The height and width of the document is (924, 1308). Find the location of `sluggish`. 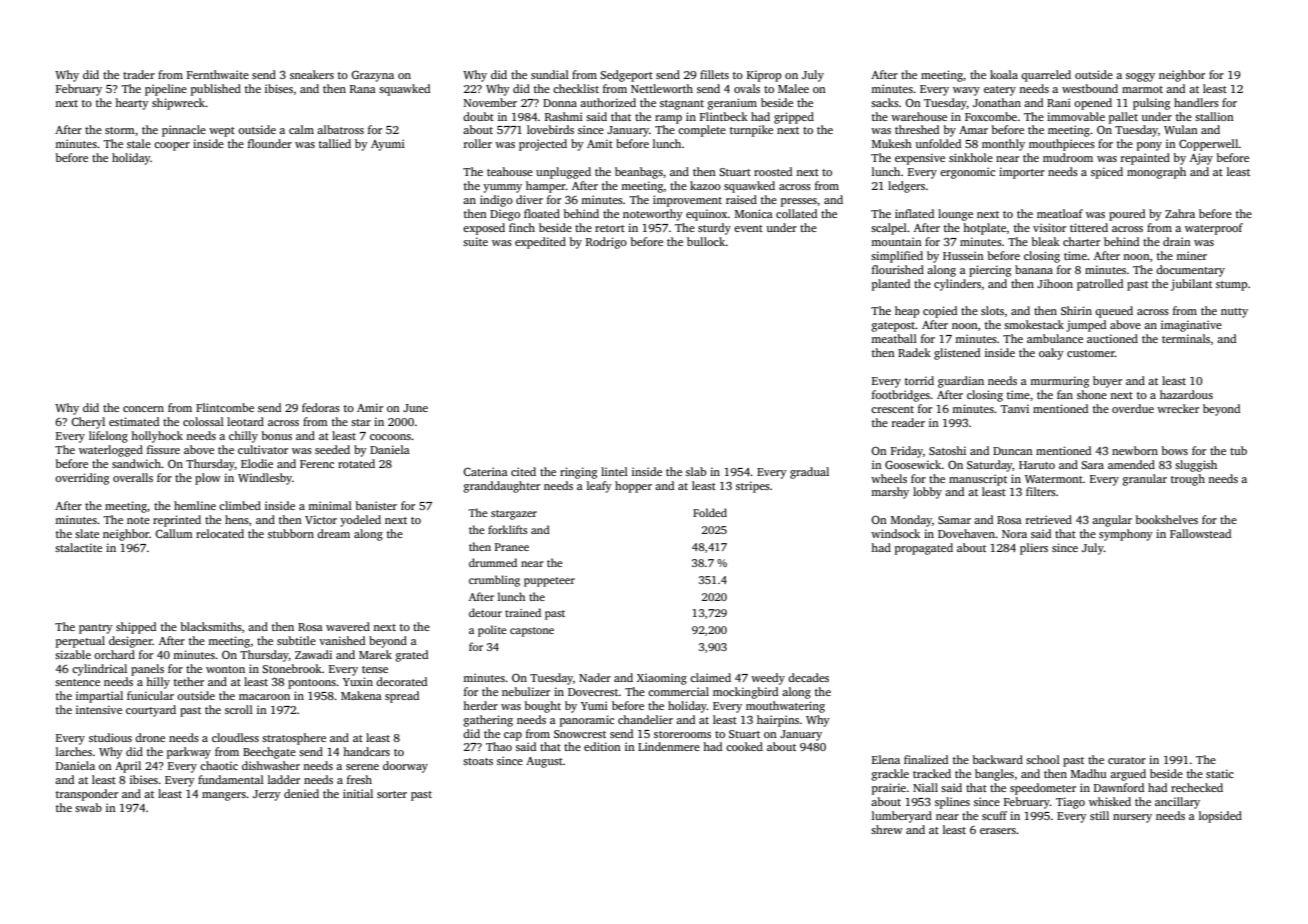

sluggish is located at coordinates (1196, 466).
